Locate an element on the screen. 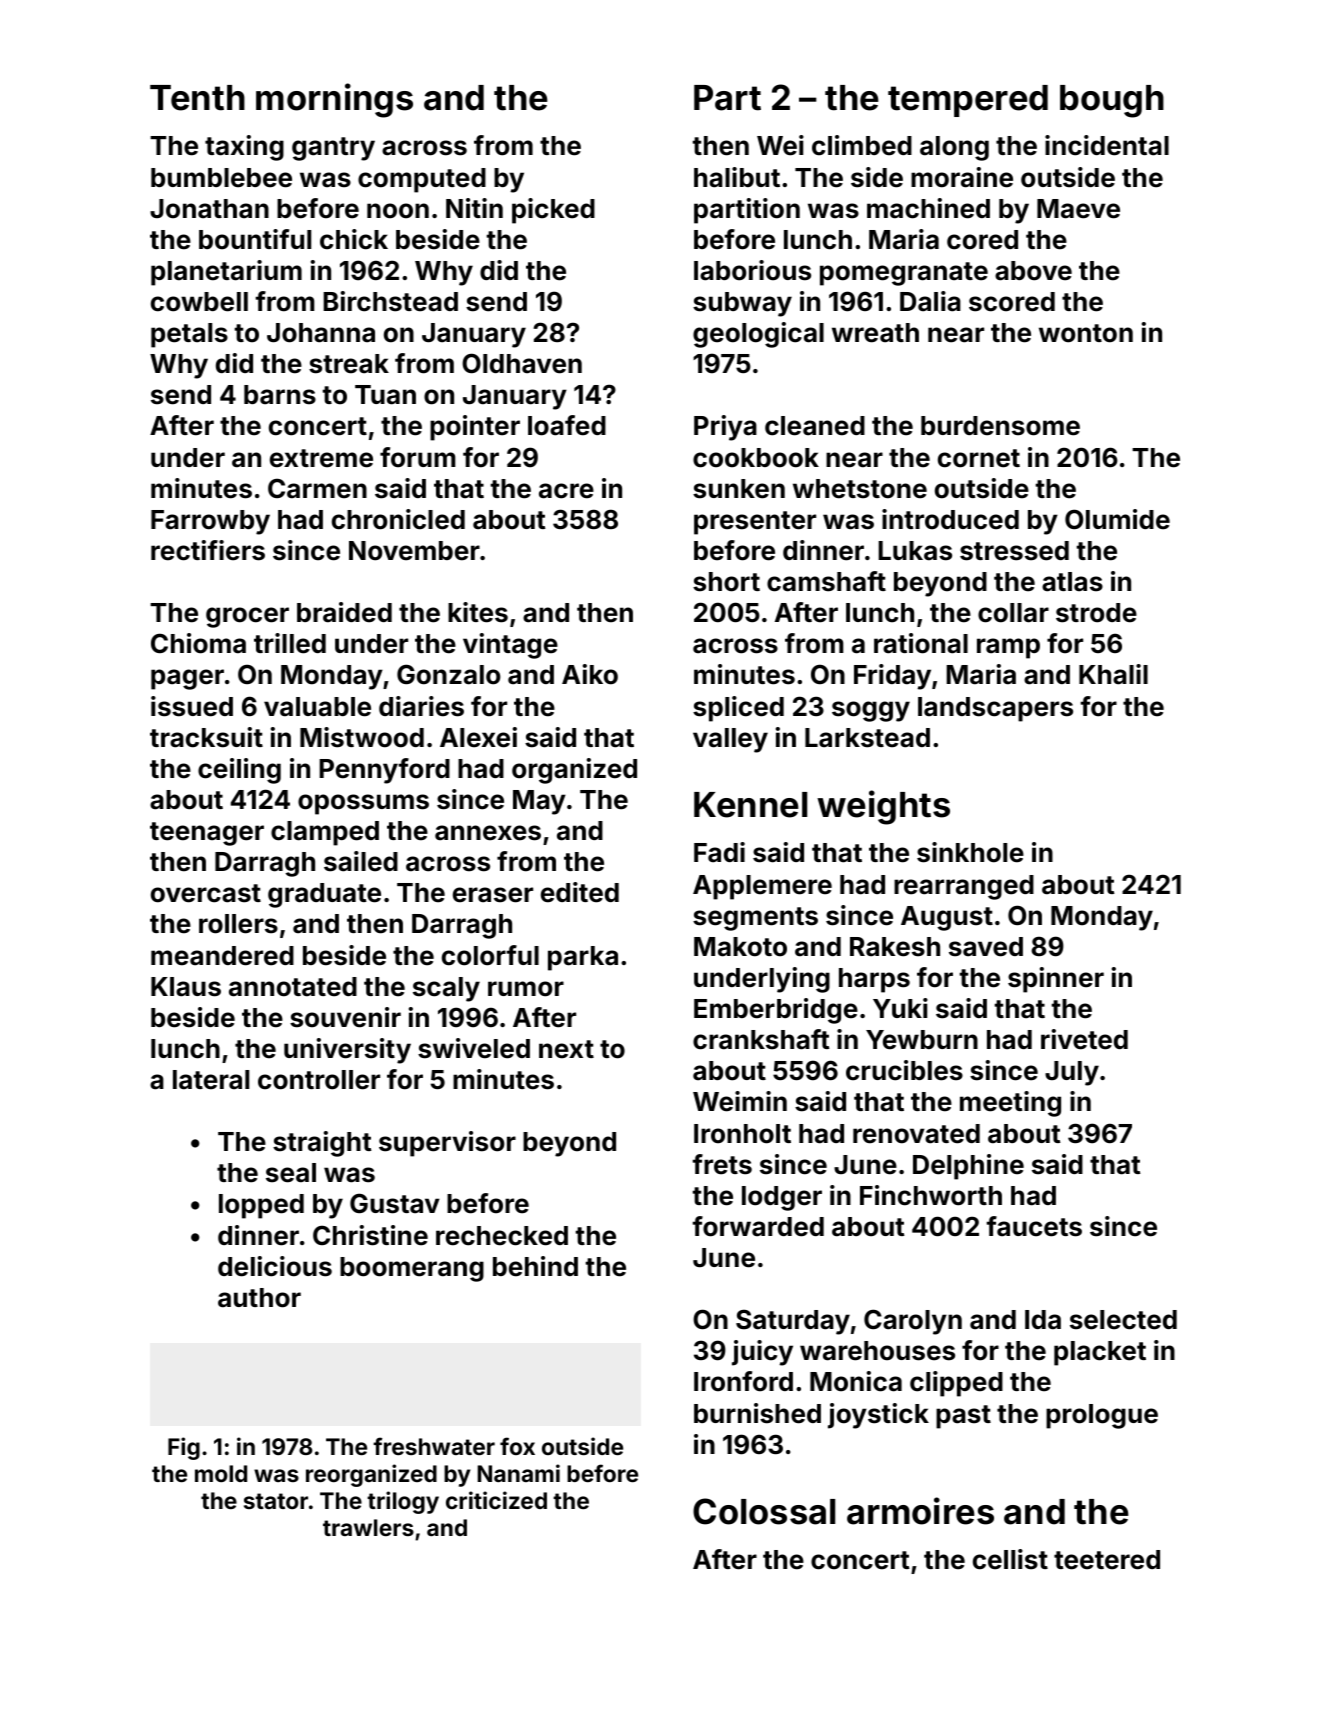 This screenshot has height=1726, width=1334. Colossal is located at coordinates (764, 1511).
